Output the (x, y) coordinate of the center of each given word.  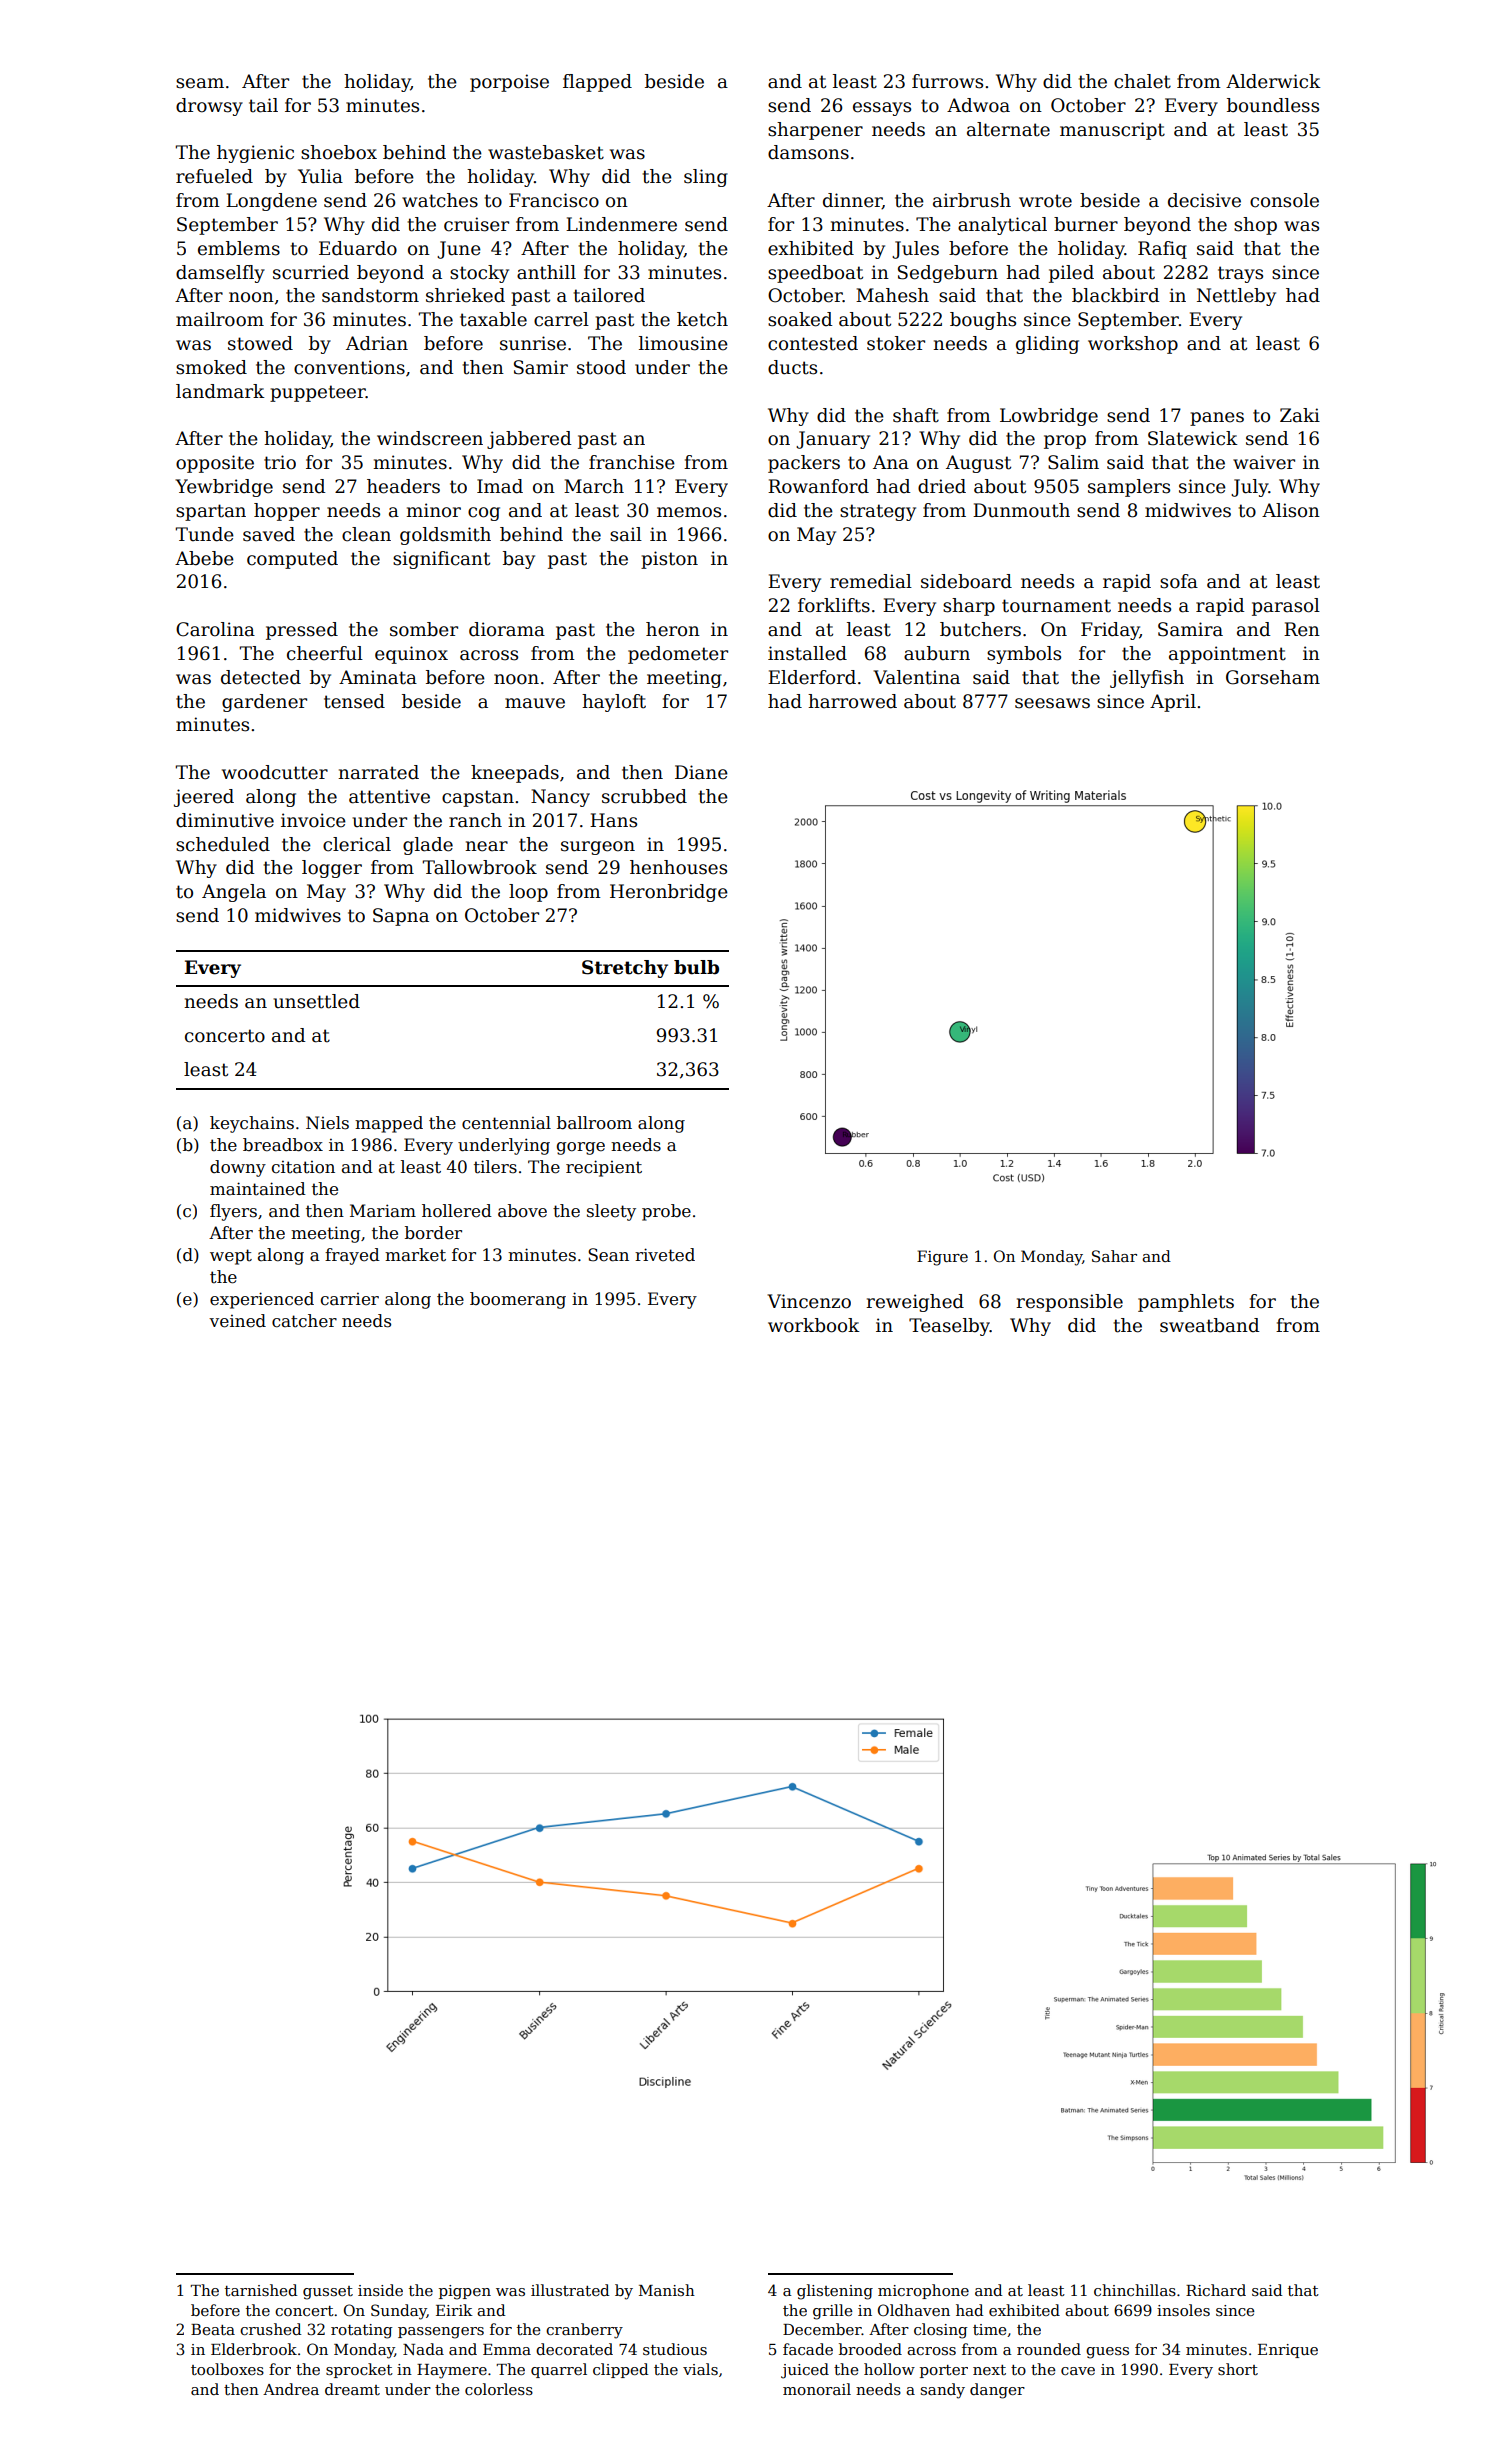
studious (675, 2349)
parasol (1286, 607)
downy (238, 1168)
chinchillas (1135, 2290)
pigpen (465, 2292)
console (1284, 200)
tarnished (261, 2290)
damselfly (220, 274)
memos (689, 512)
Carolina (215, 629)
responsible (1069, 1303)
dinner (852, 201)
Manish (667, 2290)
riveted (665, 1255)
